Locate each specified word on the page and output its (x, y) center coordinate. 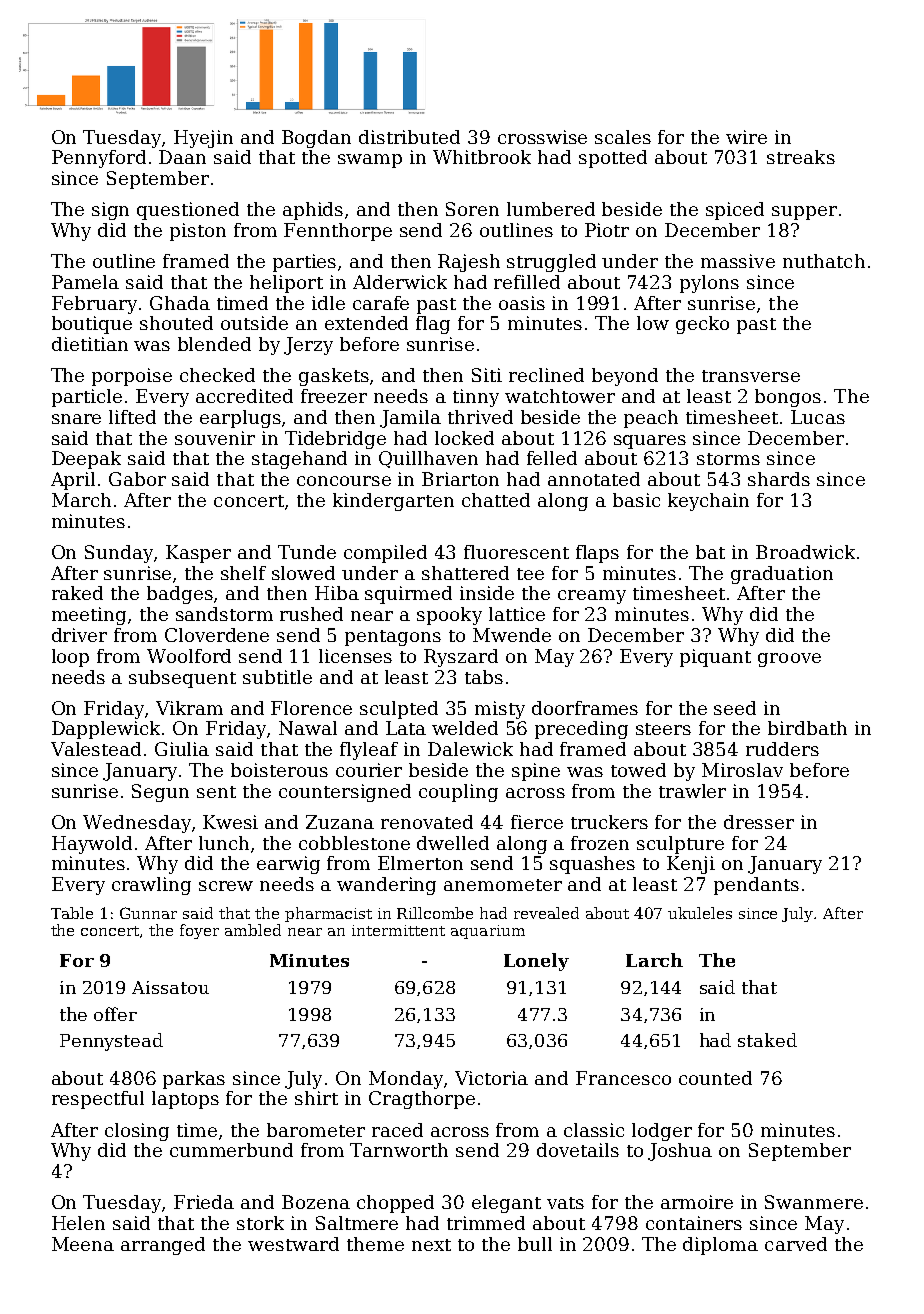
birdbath (807, 728)
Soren (472, 209)
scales (623, 137)
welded (465, 728)
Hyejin (203, 139)
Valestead (96, 749)
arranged (163, 1246)
